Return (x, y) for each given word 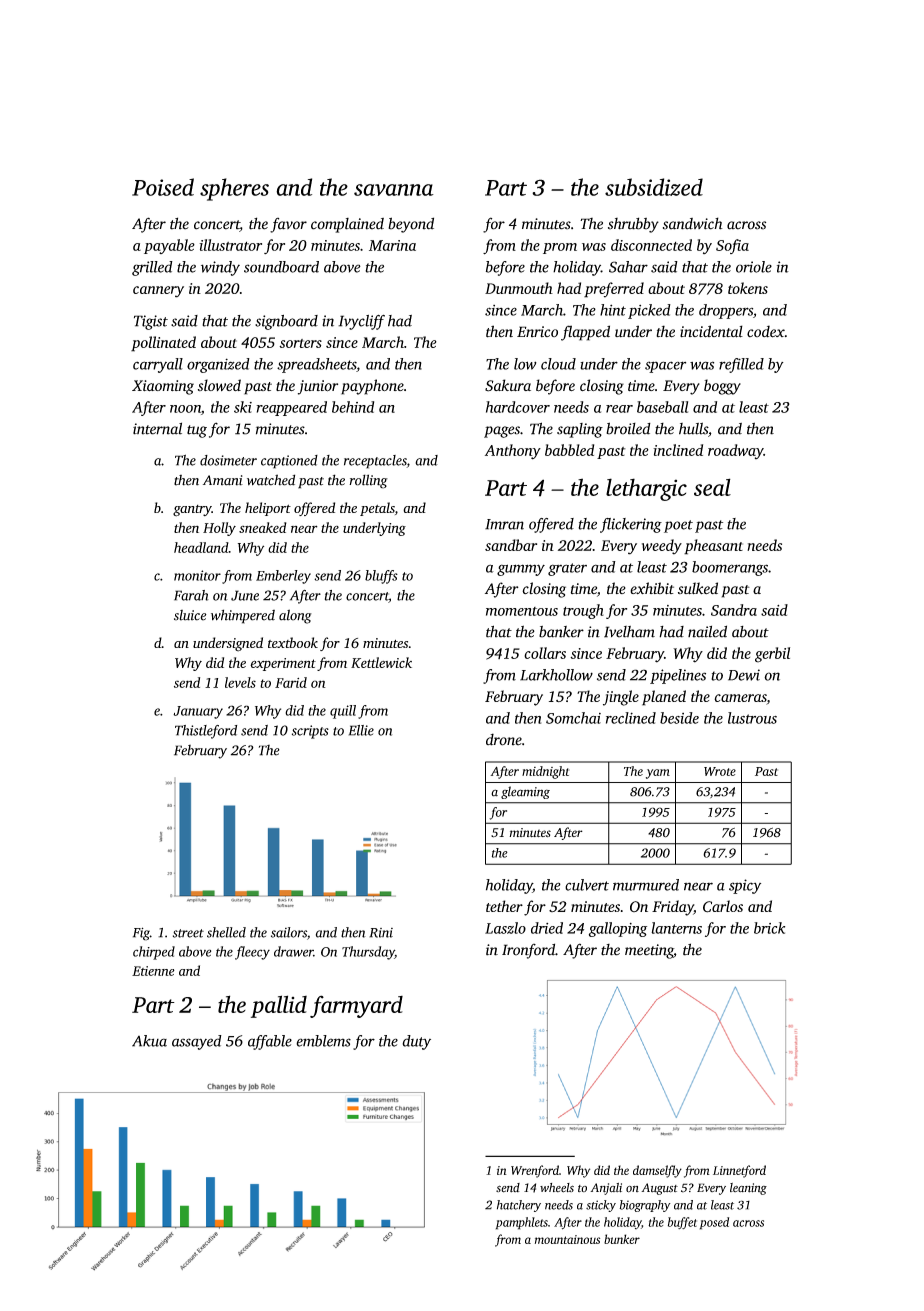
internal (157, 428)
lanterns (676, 928)
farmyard (356, 1006)
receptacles (375, 462)
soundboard (281, 267)
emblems (323, 1041)
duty (416, 1042)
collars (545, 653)
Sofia (732, 246)
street (188, 933)
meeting (649, 951)
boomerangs (730, 568)
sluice (190, 615)
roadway (736, 451)
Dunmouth (519, 288)
